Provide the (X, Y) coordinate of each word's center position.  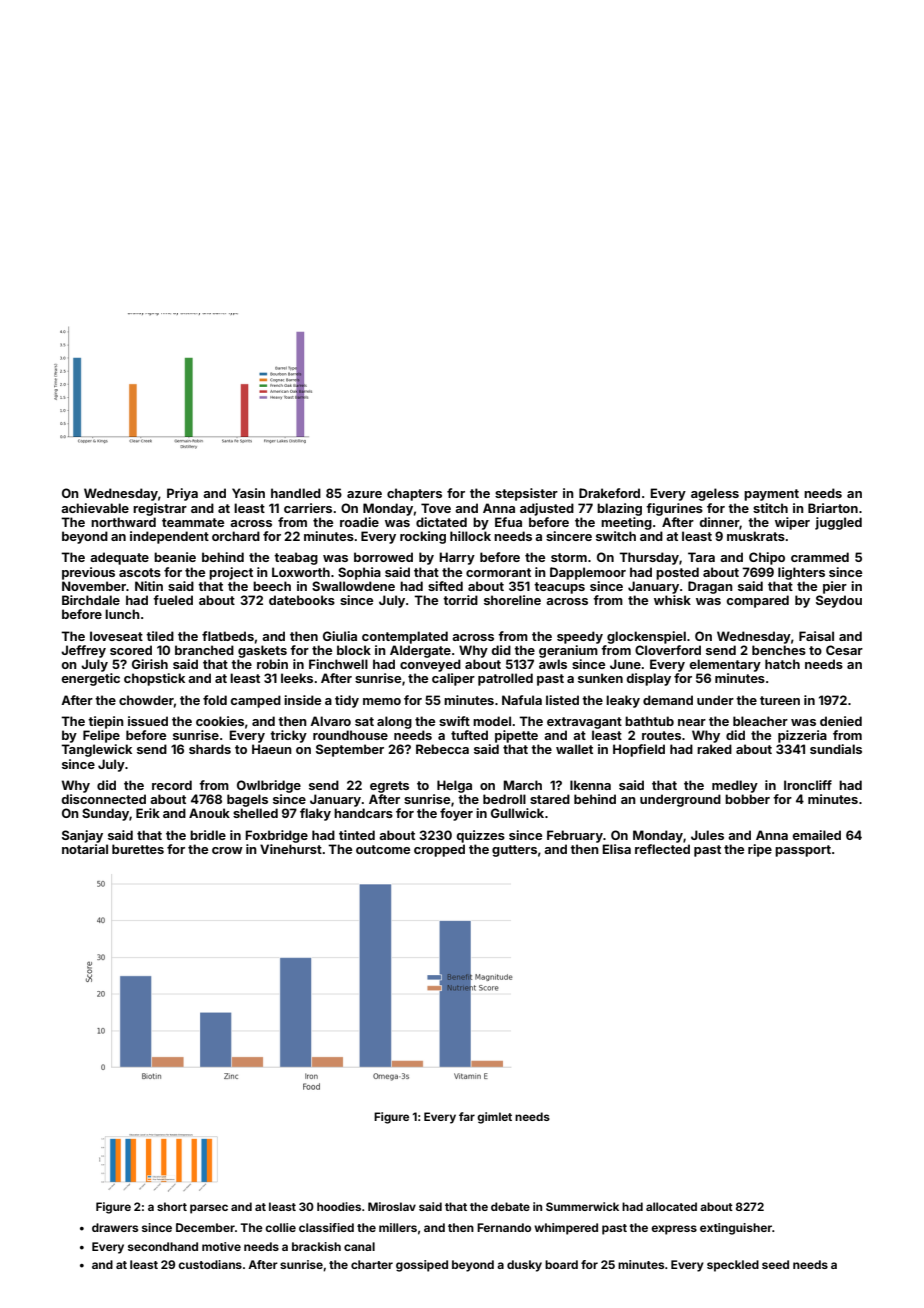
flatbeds (228, 636)
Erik (148, 813)
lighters (801, 573)
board (561, 1264)
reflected (662, 849)
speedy (580, 637)
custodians (210, 1264)
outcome (383, 849)
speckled (733, 1266)
